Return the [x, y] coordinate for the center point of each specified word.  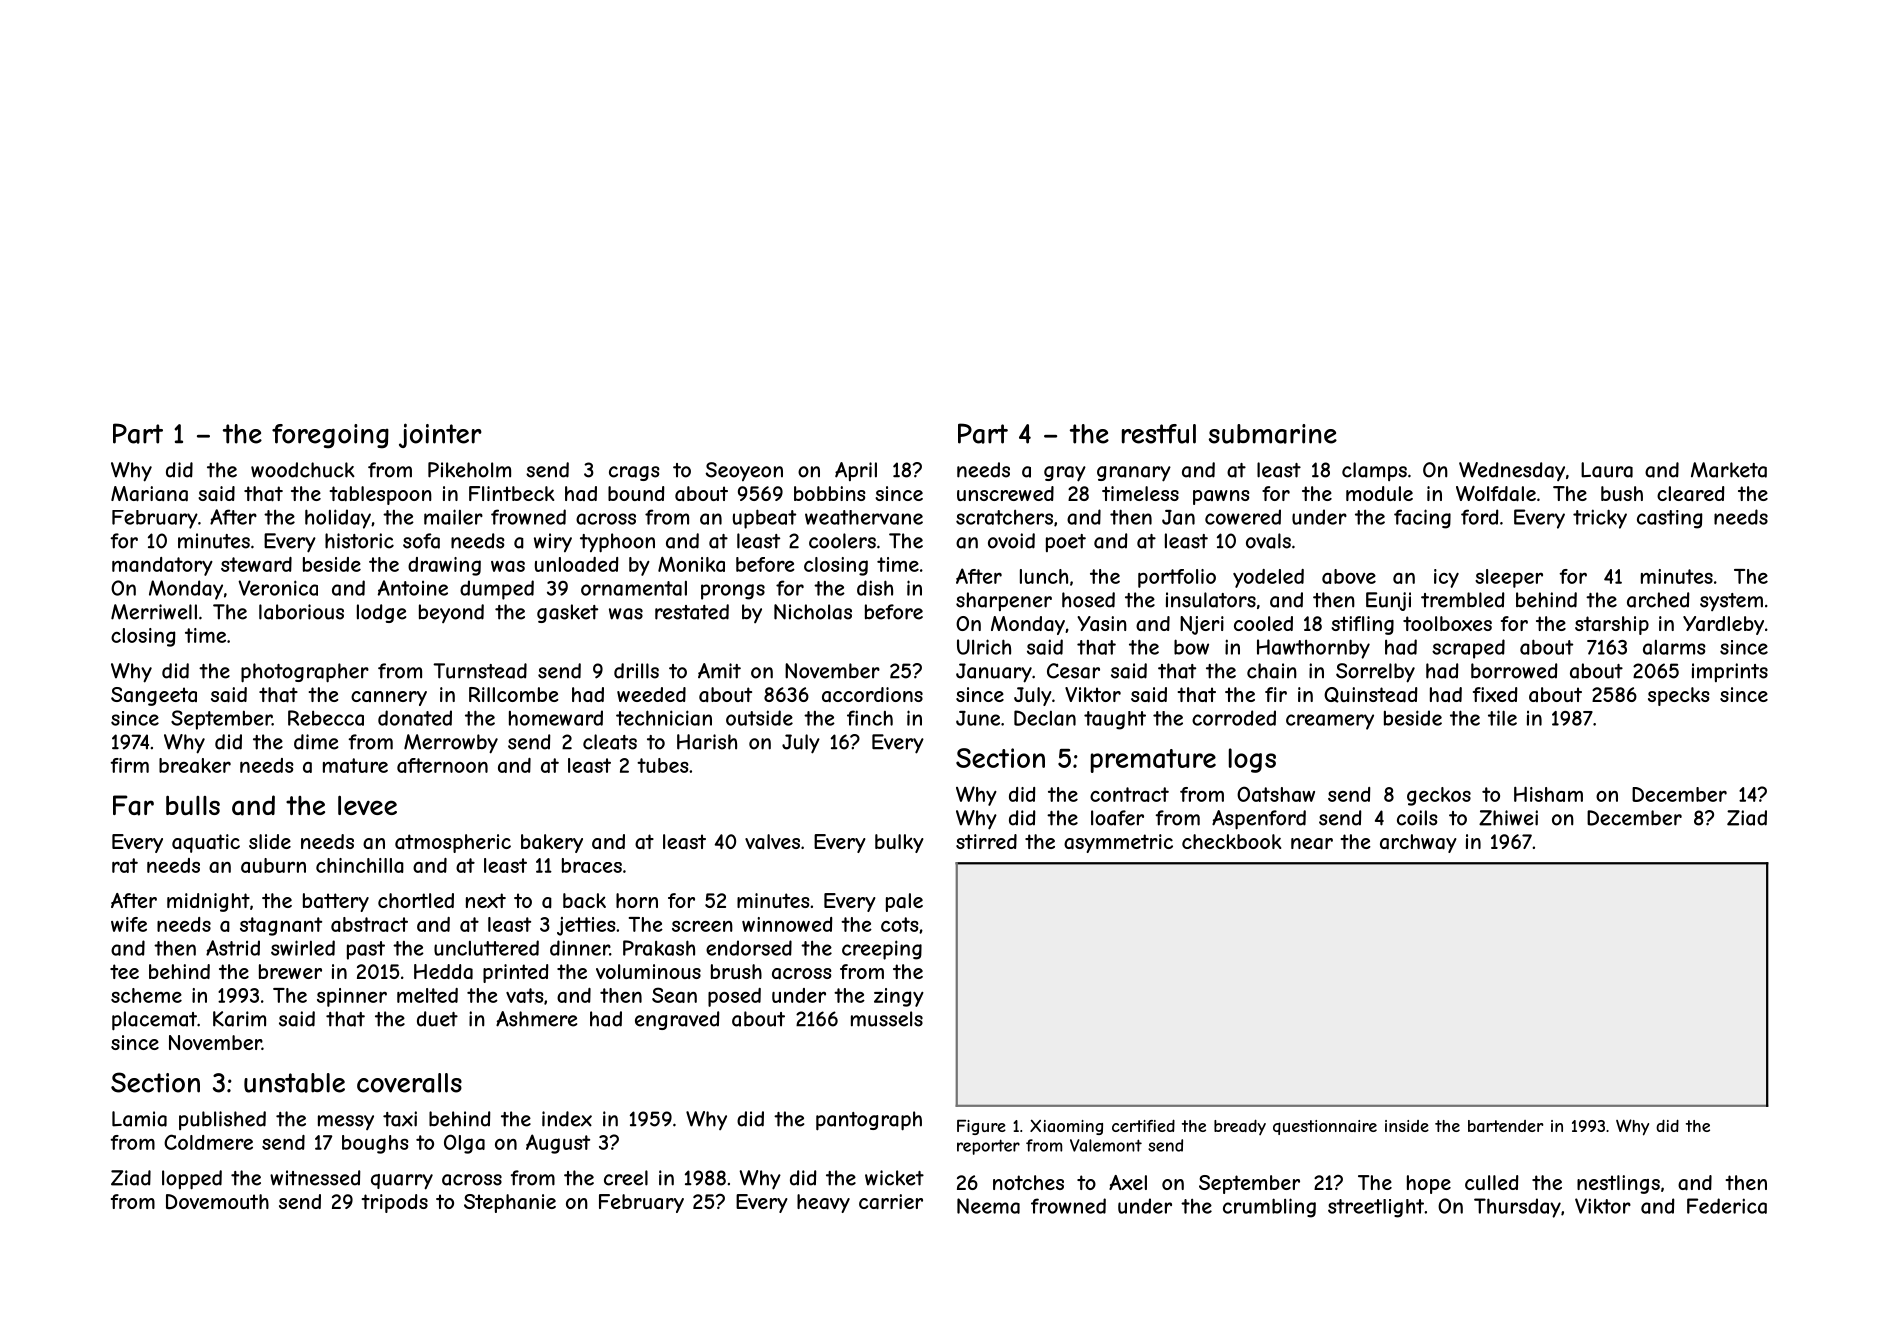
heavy [823, 1203]
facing [1422, 519]
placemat [154, 1021]
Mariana [149, 494]
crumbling [1269, 1208]
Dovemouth [217, 1201]
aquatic [206, 843]
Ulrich [984, 647]
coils [1417, 818]
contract [1129, 794]
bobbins [829, 493]
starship [1612, 625]
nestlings [1618, 1184]
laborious [301, 612]
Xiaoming [1066, 1127]
